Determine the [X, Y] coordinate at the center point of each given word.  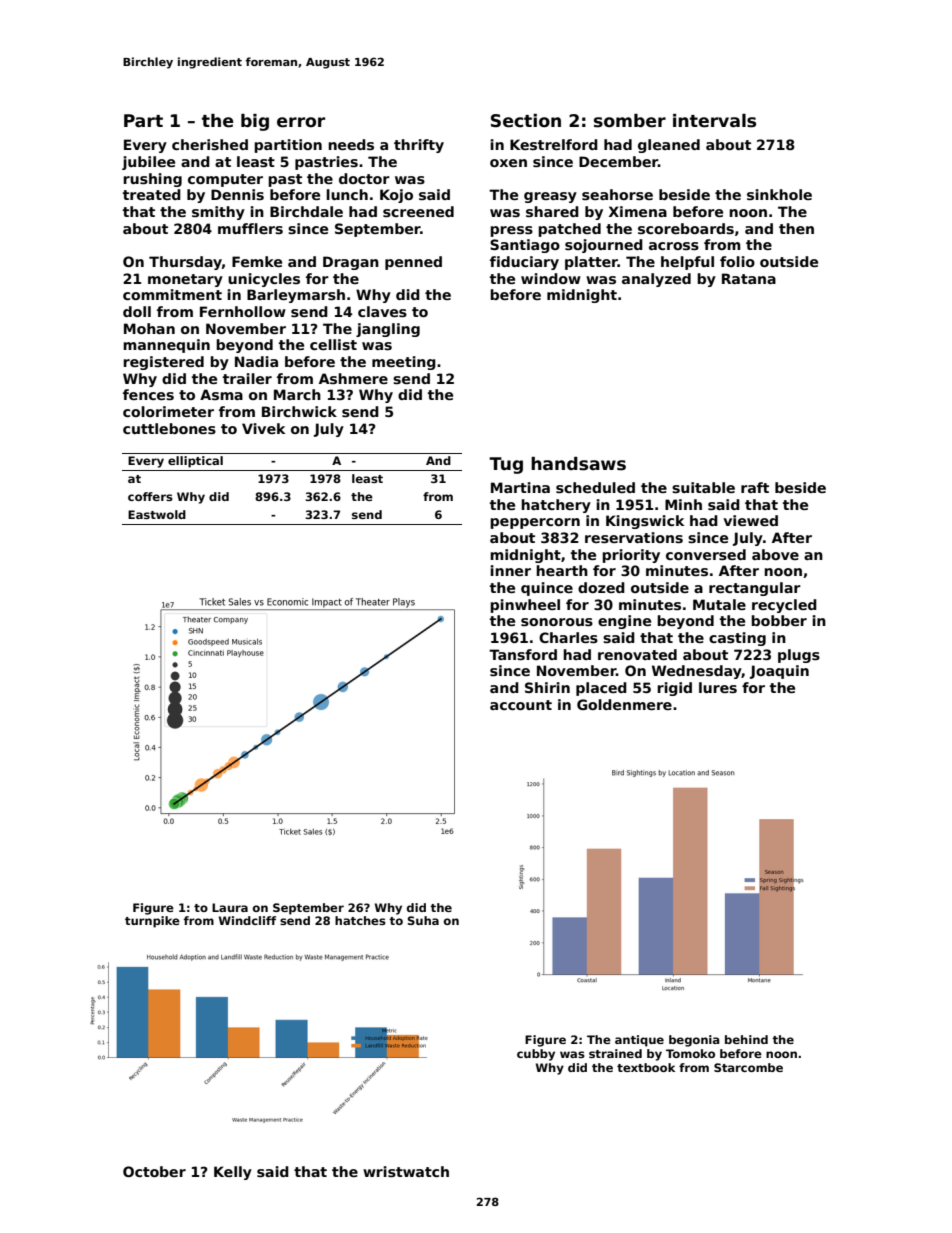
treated [152, 194]
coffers [150, 496]
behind [746, 1039]
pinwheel [525, 606]
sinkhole [779, 194]
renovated [637, 654]
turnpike [152, 922]
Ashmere [353, 378]
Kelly [233, 1173]
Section [526, 121]
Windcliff [247, 920]
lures [718, 687]
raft [755, 487]
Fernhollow [243, 311]
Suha [423, 920]
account [521, 705]
